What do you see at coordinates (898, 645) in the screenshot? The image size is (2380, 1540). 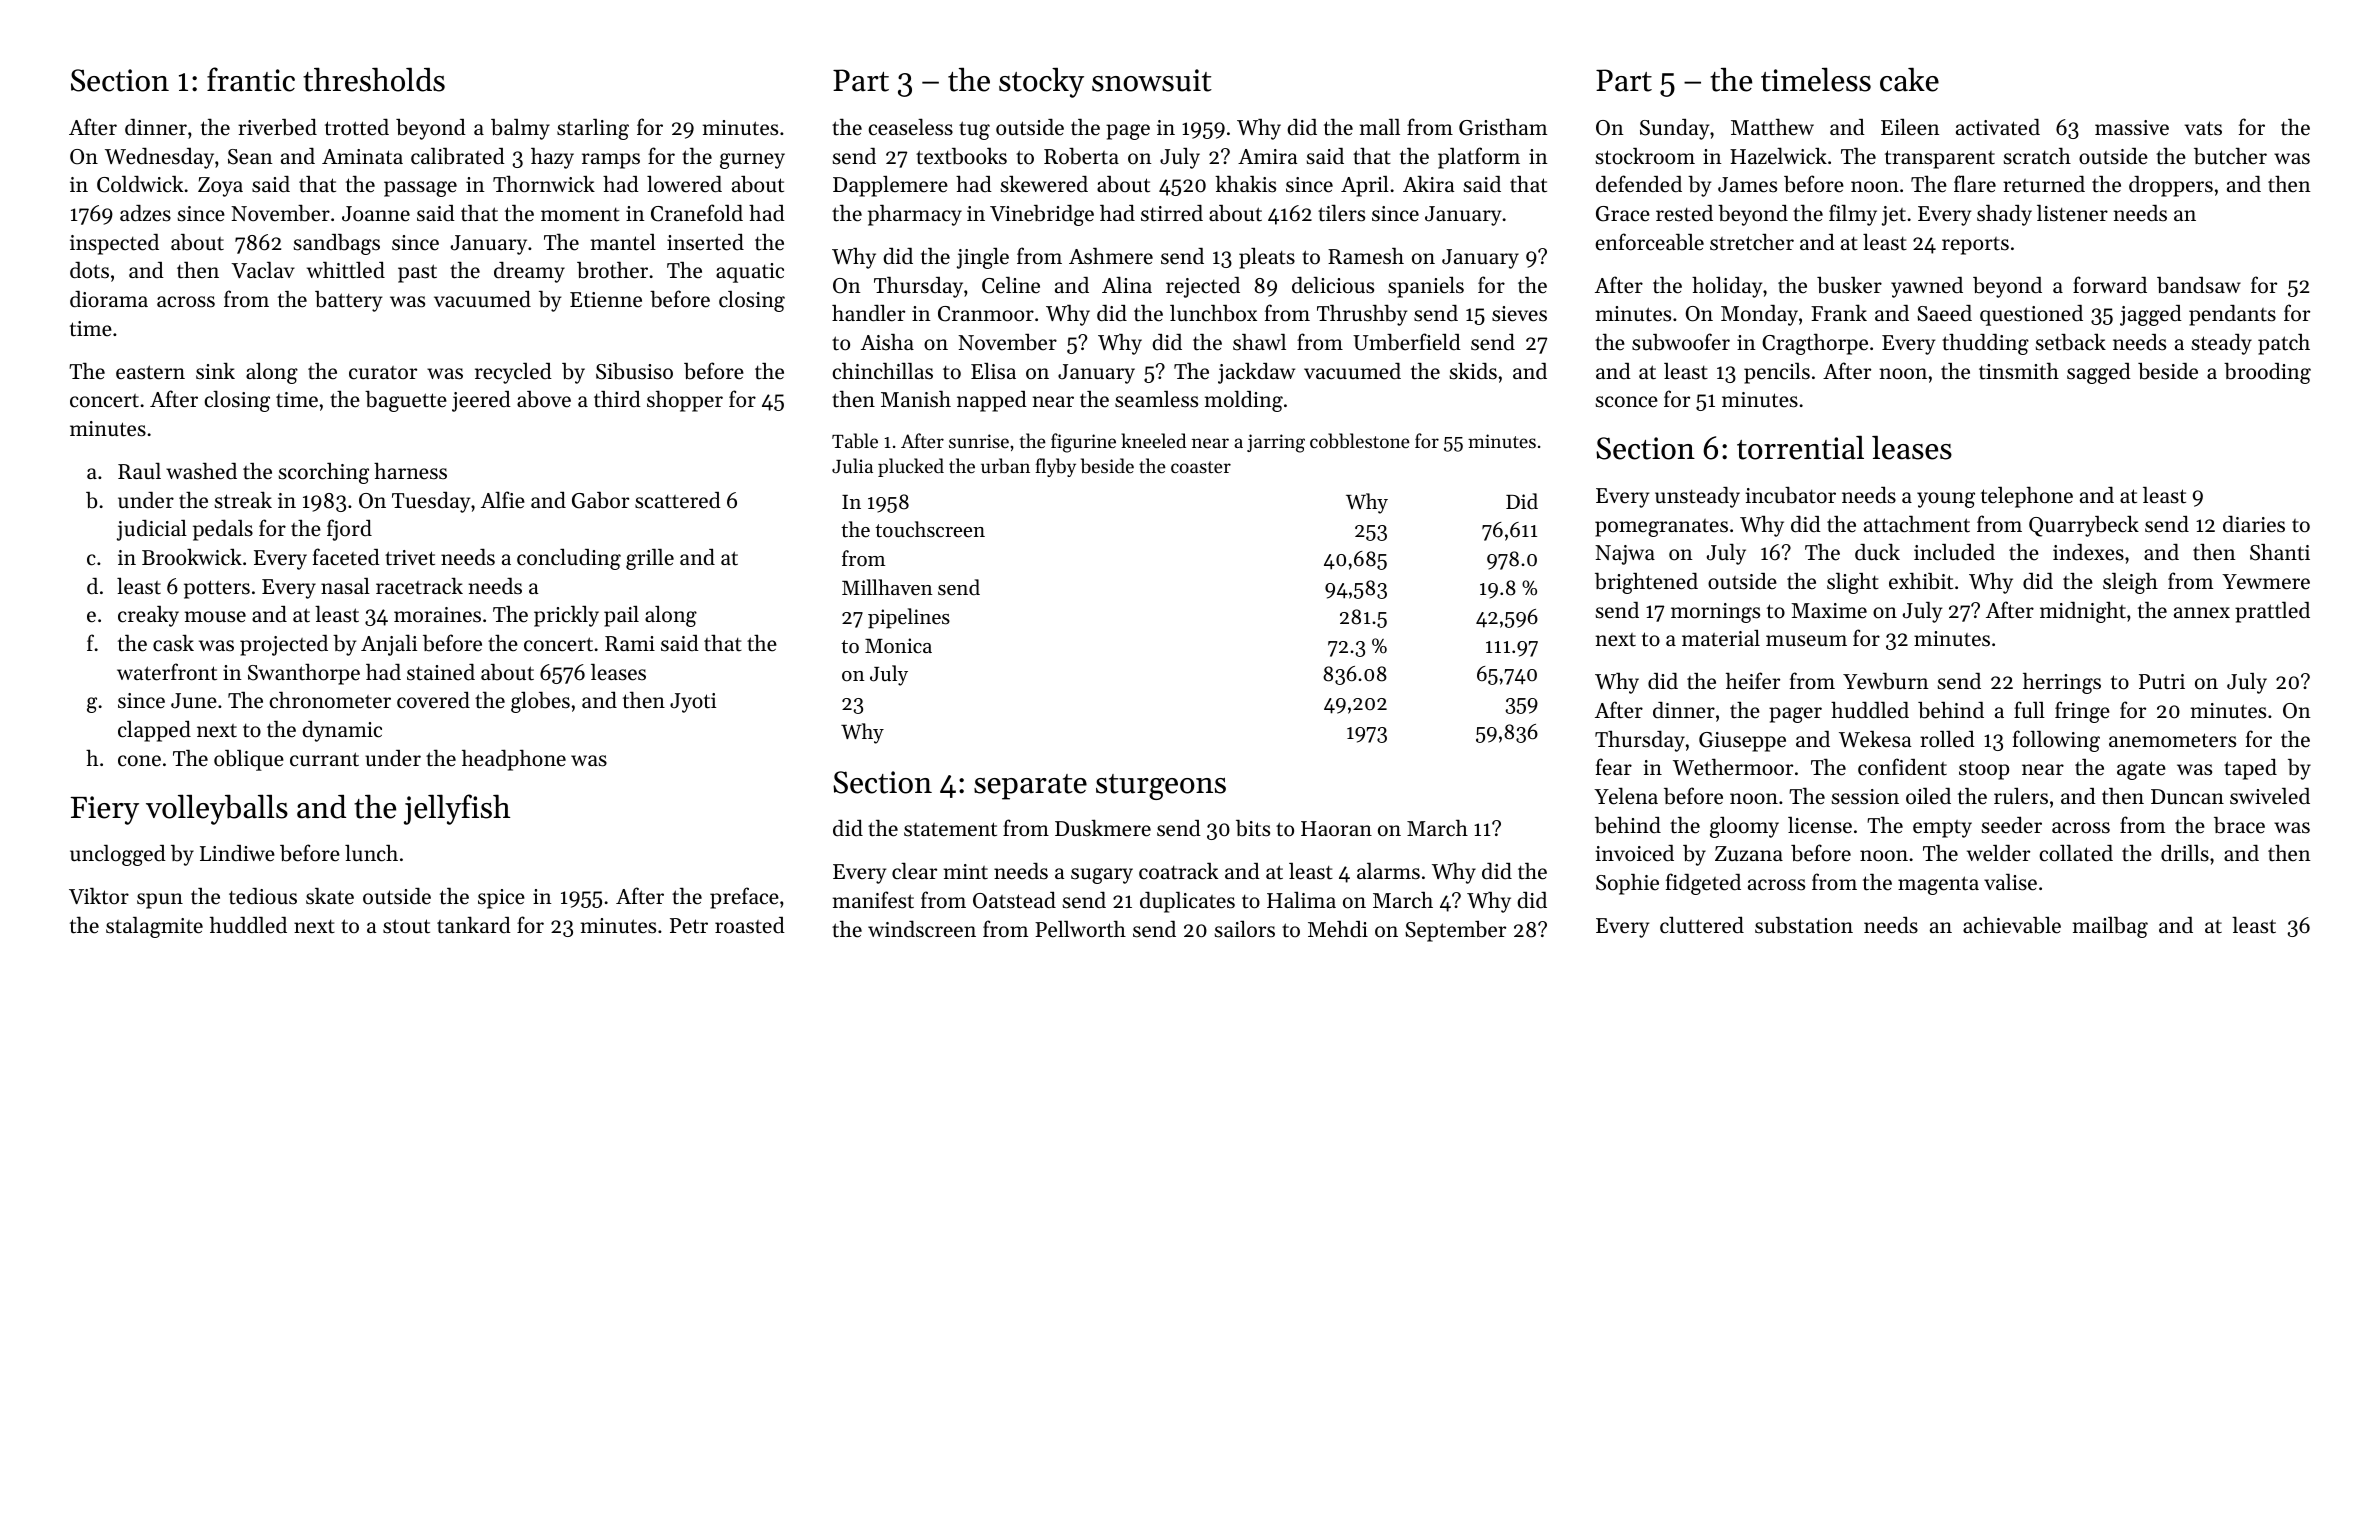 I see `Monica` at bounding box center [898, 645].
